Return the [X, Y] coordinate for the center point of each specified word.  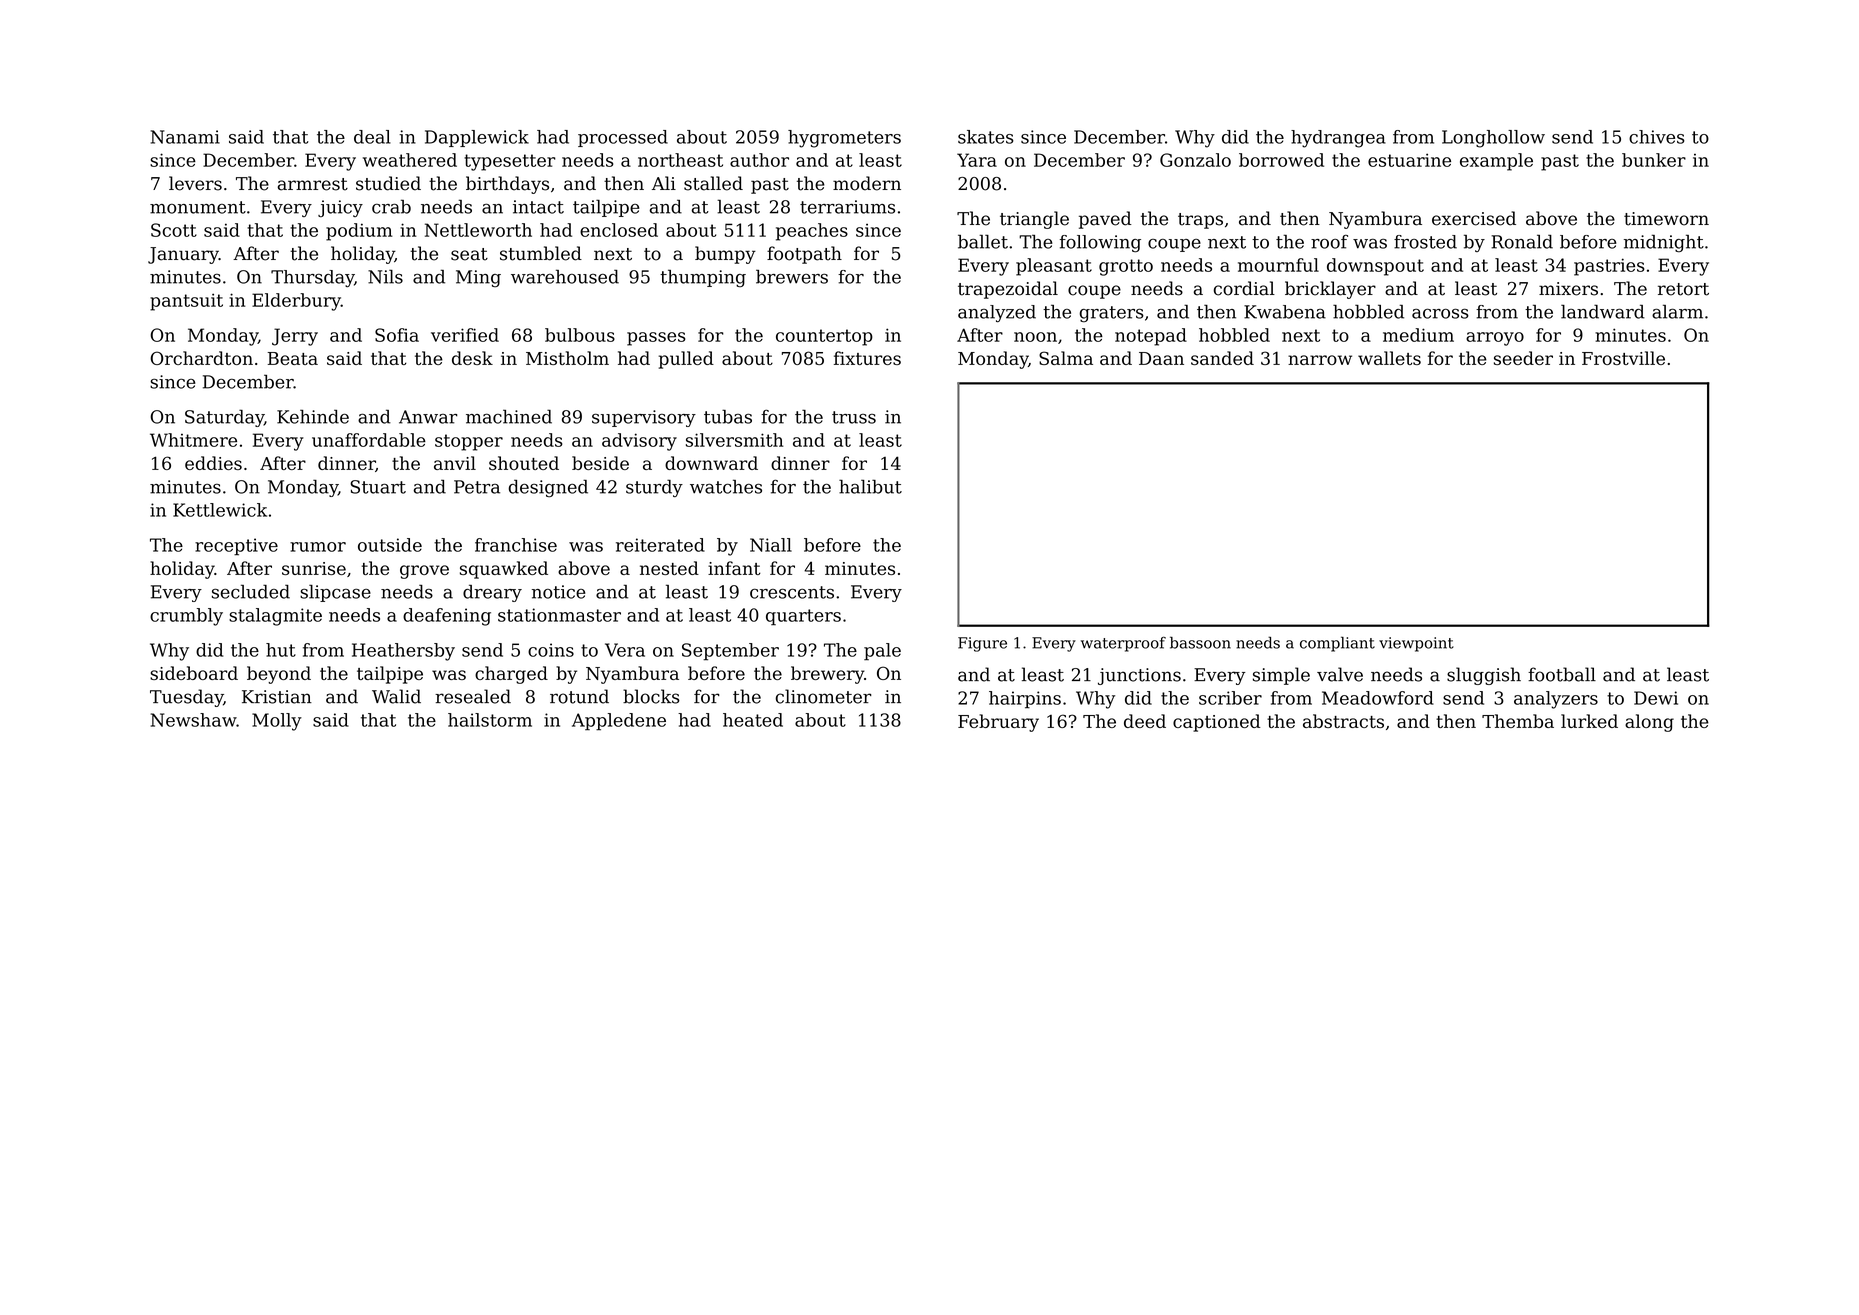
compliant [1337, 644]
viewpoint [1416, 644]
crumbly [186, 617]
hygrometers [844, 139]
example [1496, 162]
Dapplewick [477, 138]
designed [548, 488]
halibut [870, 486]
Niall [771, 545]
